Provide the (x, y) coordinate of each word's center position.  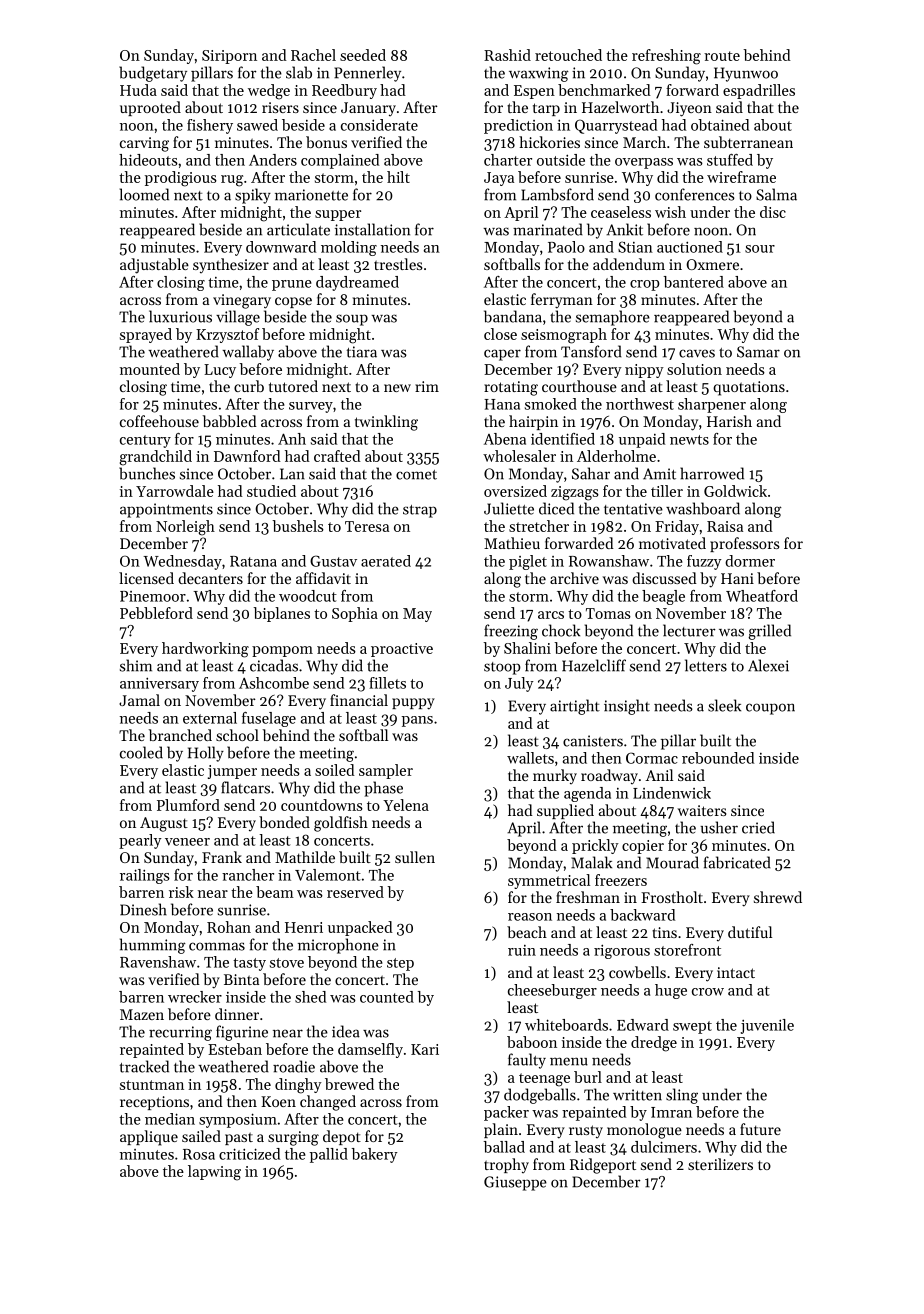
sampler (386, 771)
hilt (398, 177)
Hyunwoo (746, 74)
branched (180, 735)
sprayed (146, 335)
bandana (513, 316)
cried (758, 827)
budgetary (153, 74)
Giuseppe (515, 1183)
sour (760, 249)
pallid (329, 1155)
